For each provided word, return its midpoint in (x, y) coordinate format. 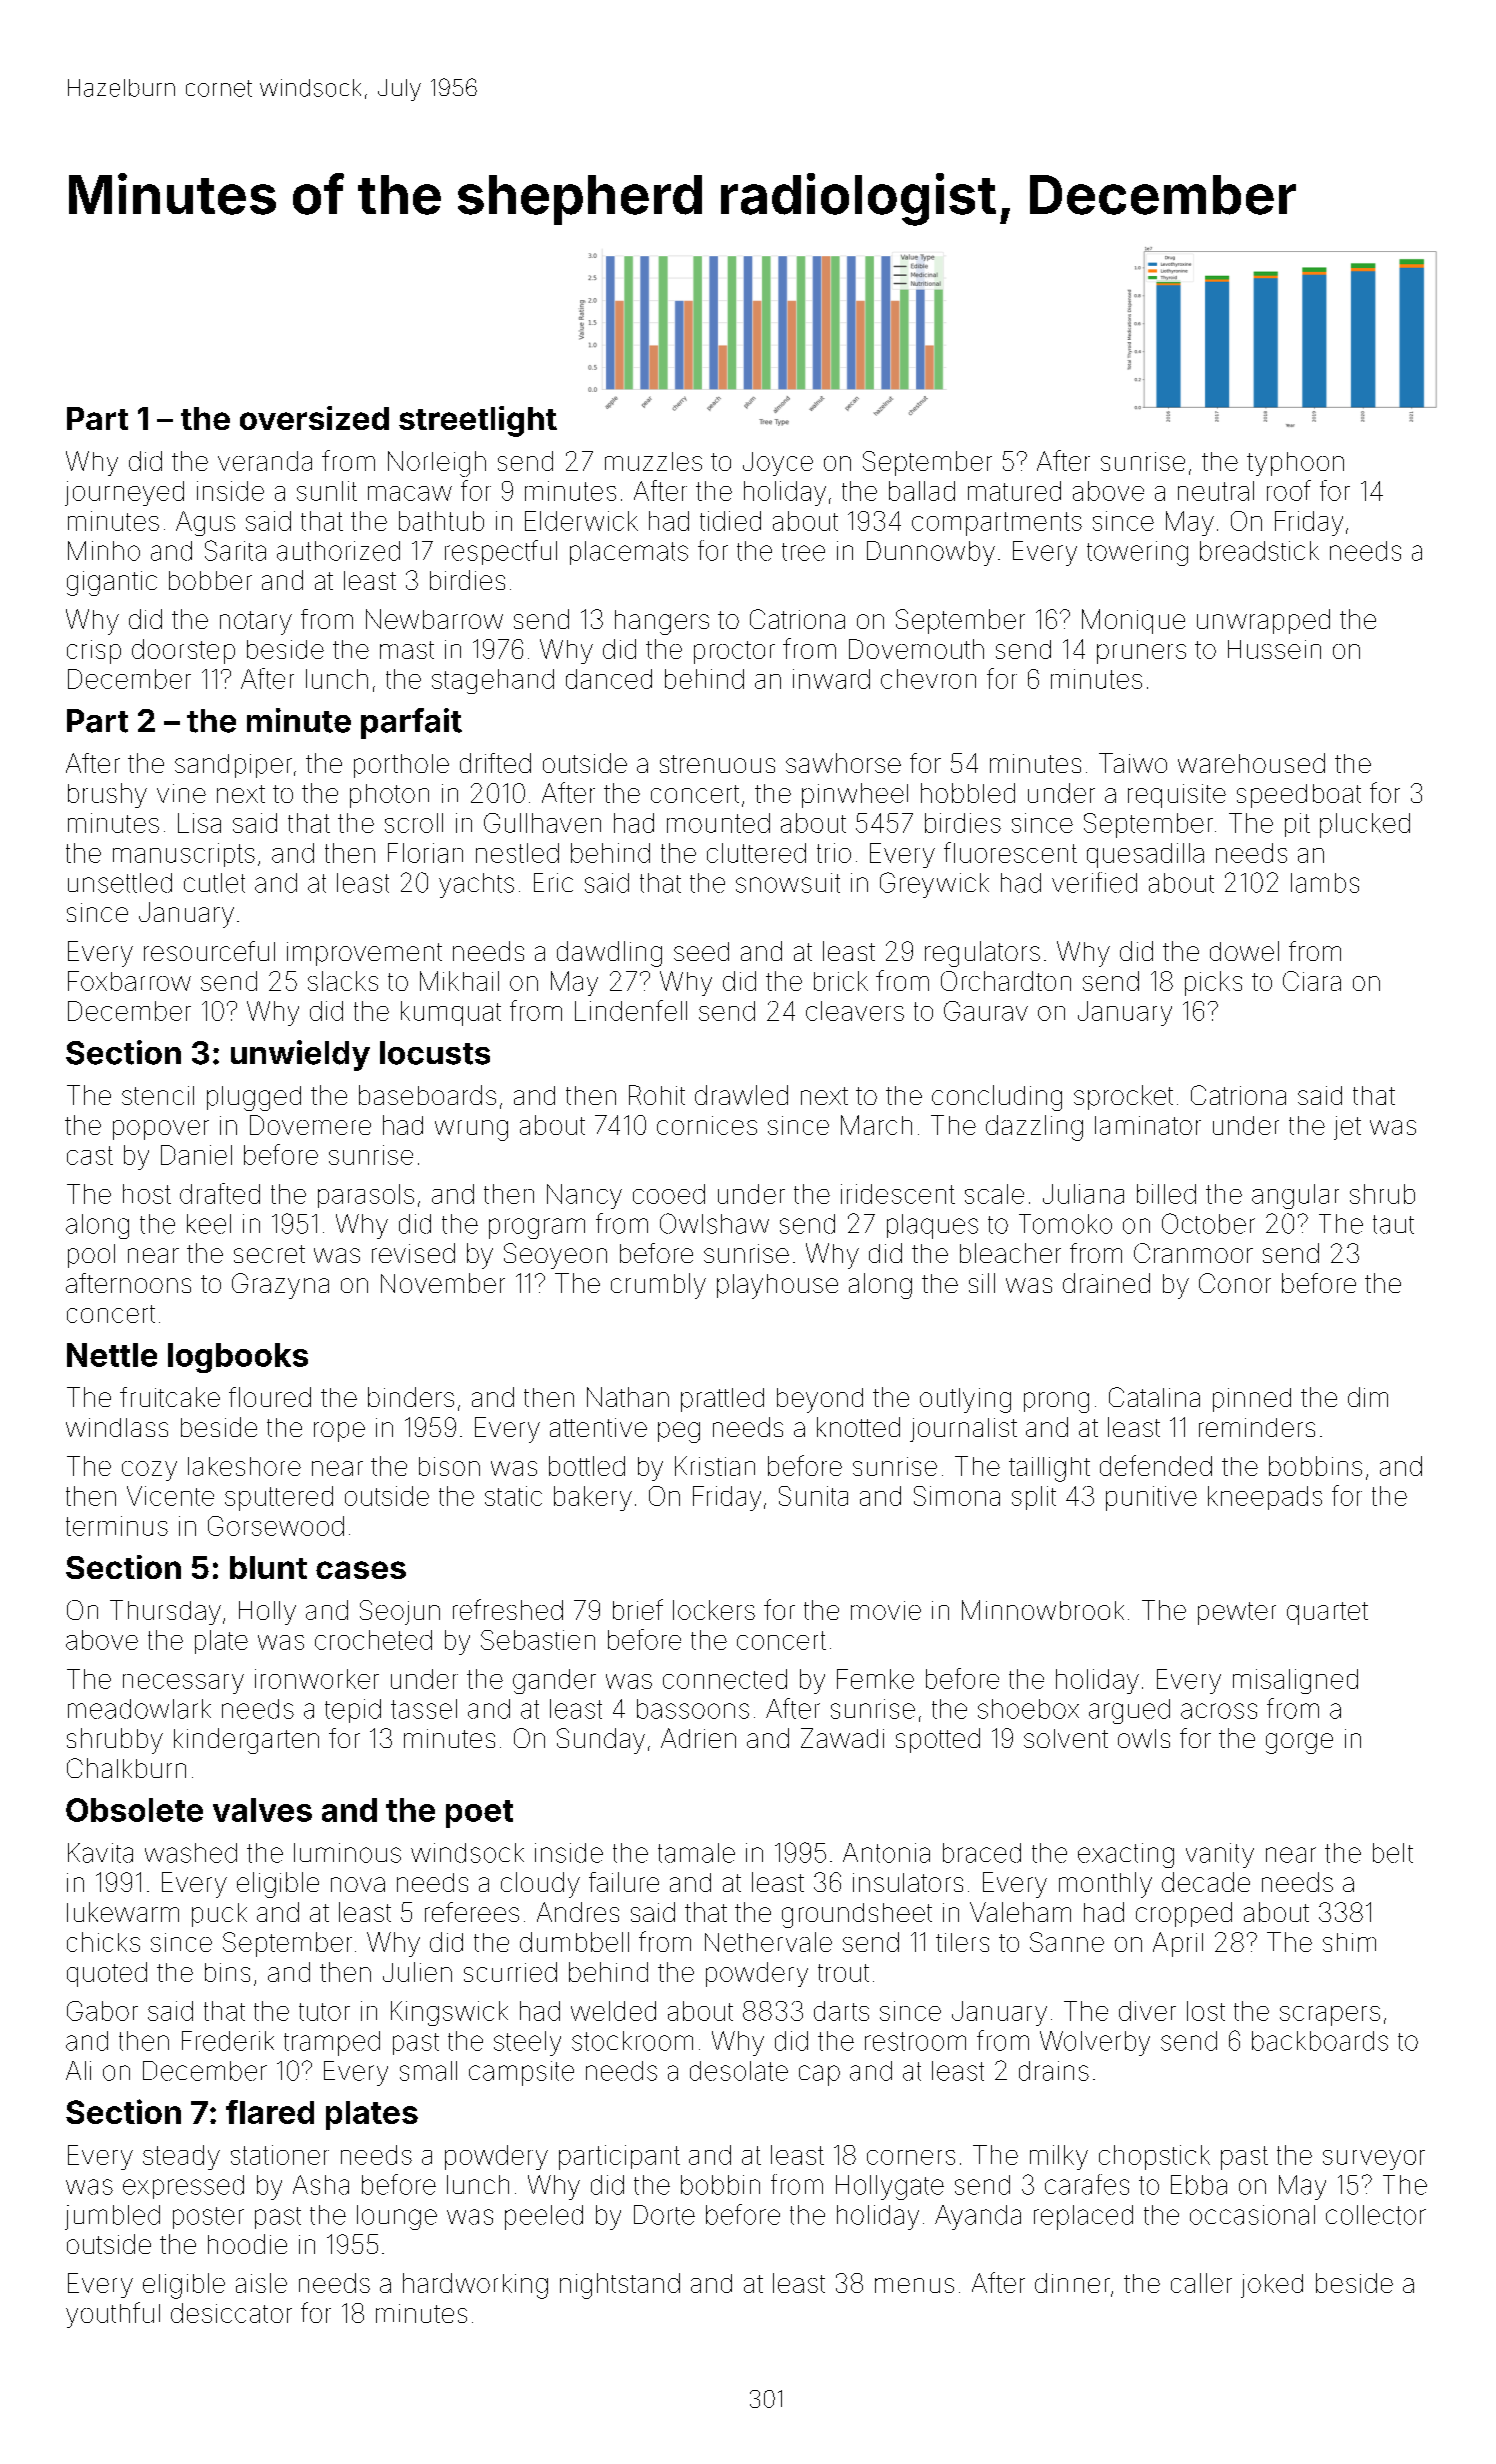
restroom (915, 2041)
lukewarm (123, 1912)
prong (1056, 1402)
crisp (94, 652)
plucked (1365, 825)
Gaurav (986, 1011)
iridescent (898, 1194)
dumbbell (574, 1942)
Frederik (228, 2041)
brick (841, 981)
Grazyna (280, 1286)
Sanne (1067, 1942)
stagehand (493, 681)
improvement (364, 954)
